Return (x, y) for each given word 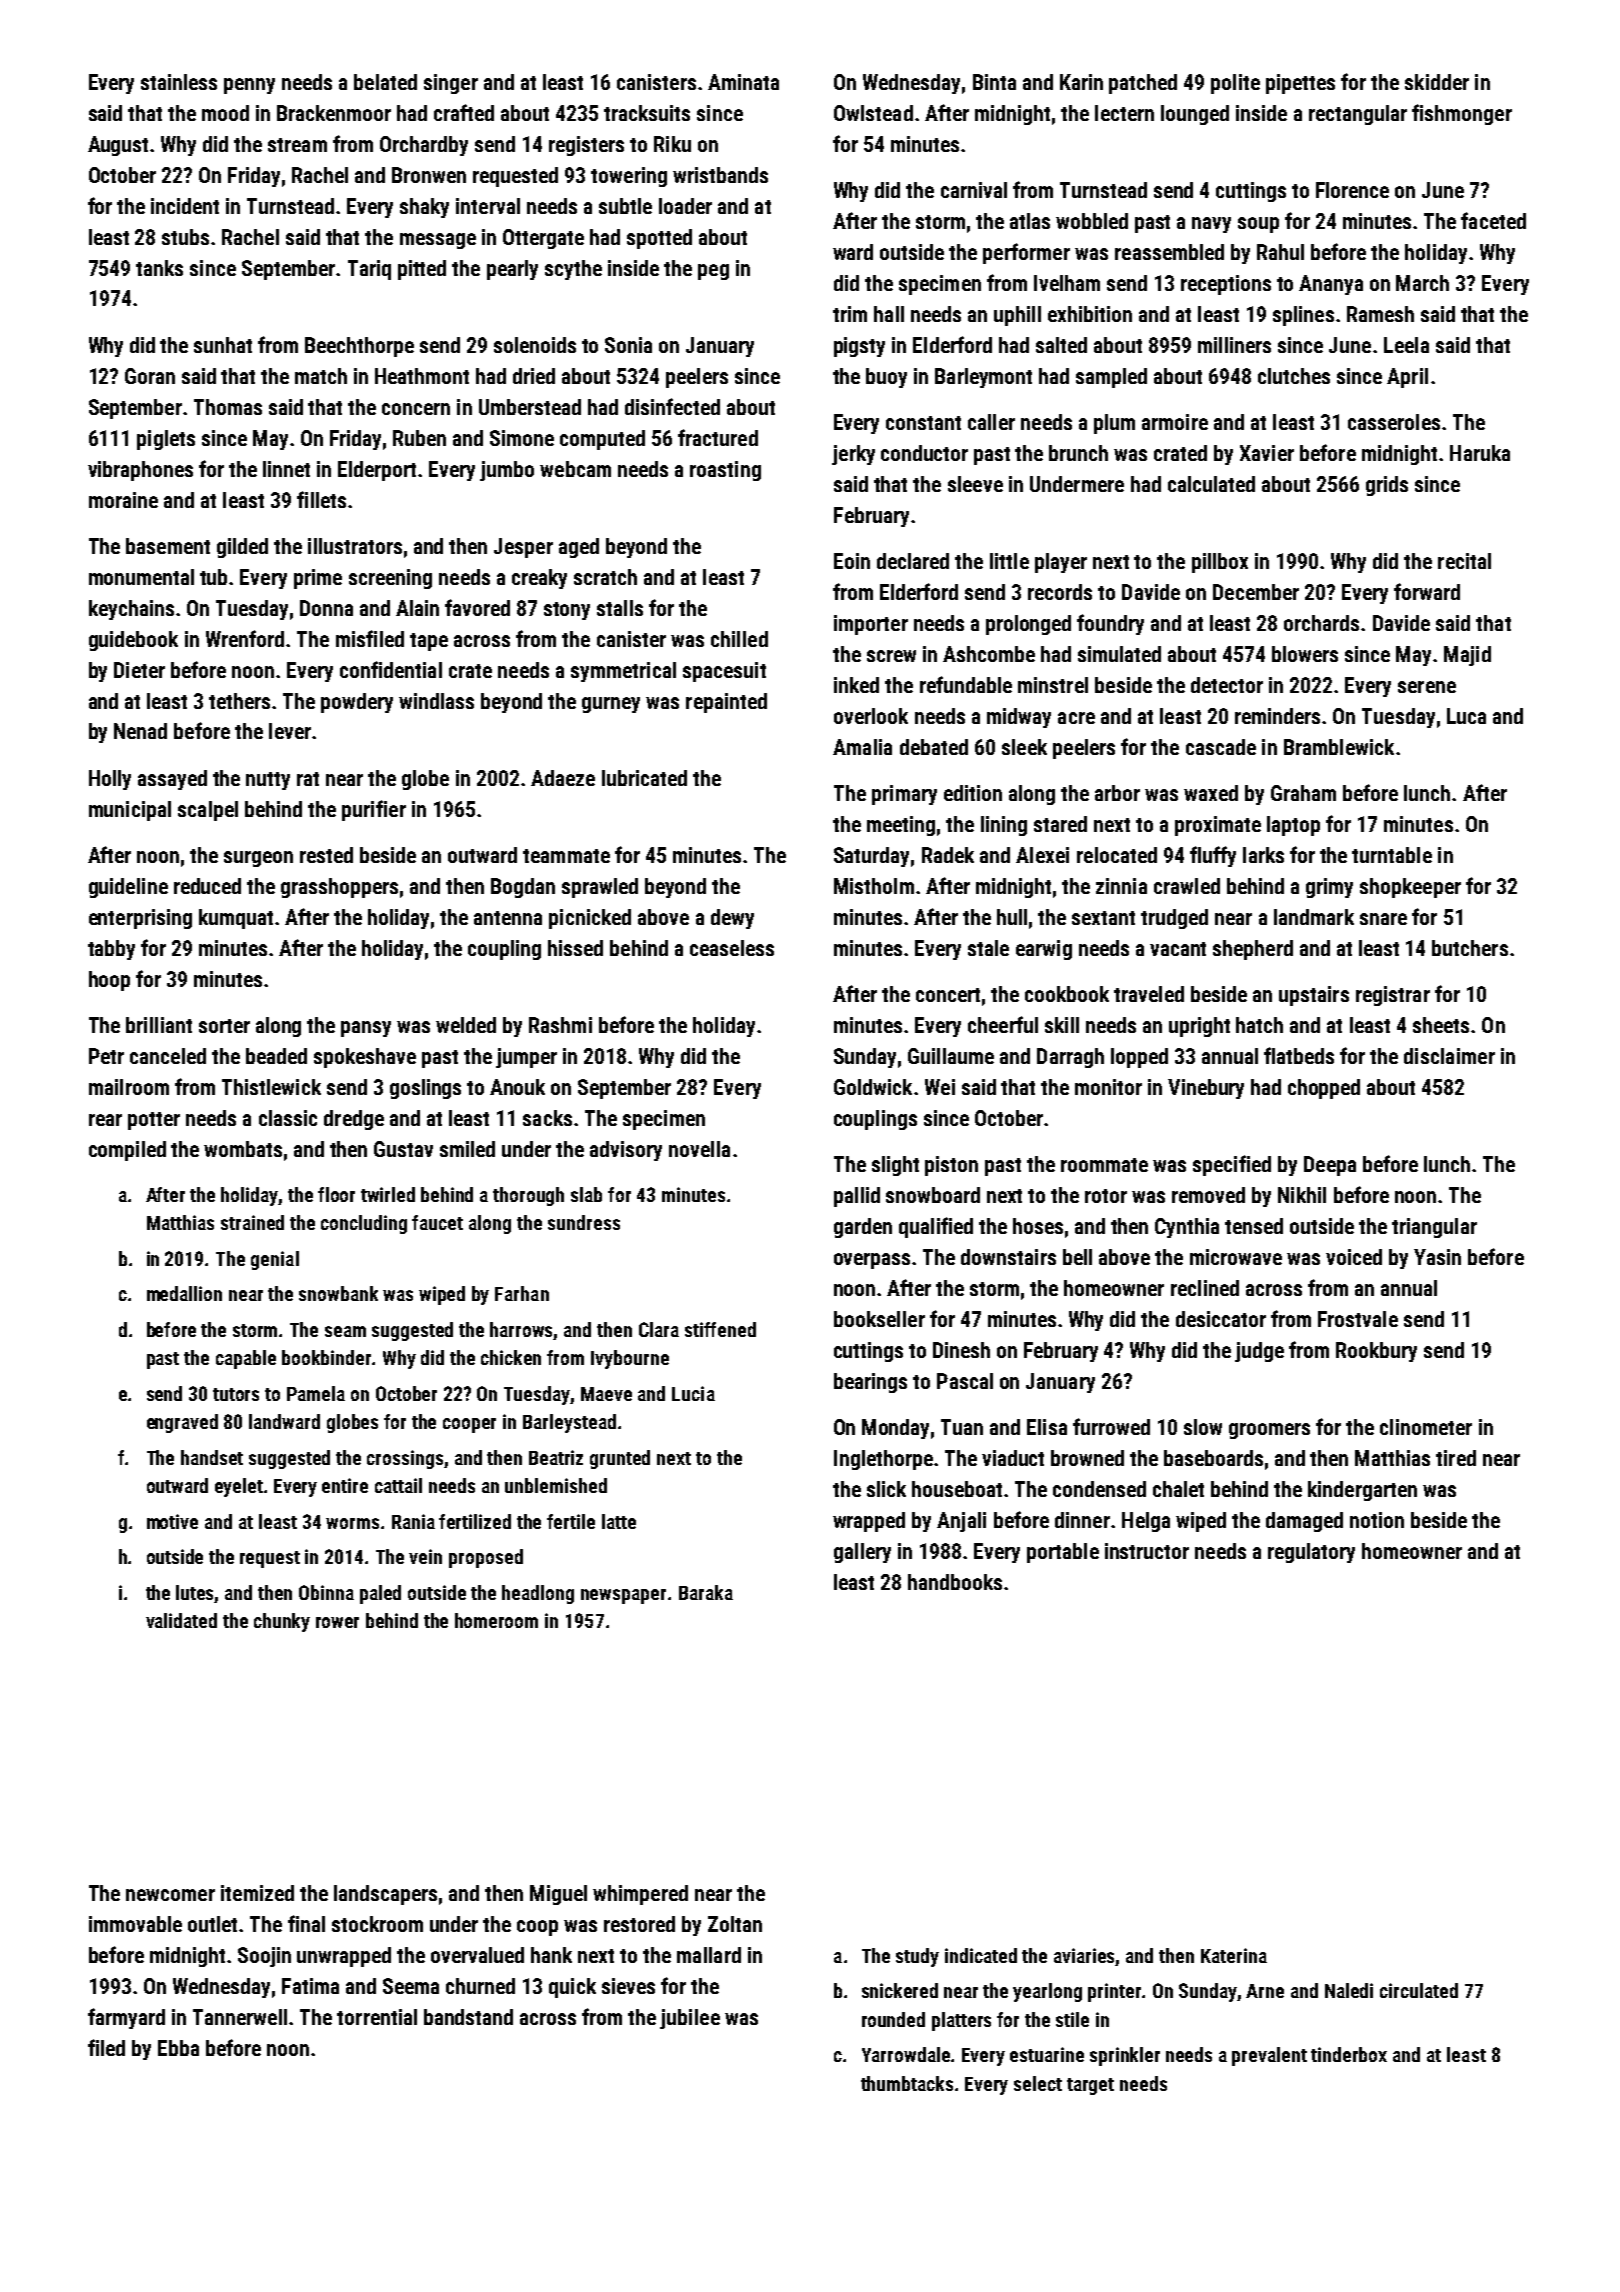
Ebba (178, 2048)
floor (336, 1194)
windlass (436, 701)
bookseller (879, 1319)
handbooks (955, 1582)
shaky (424, 208)
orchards (1321, 623)
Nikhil (1302, 1195)
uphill (1017, 316)
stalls (620, 608)
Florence (1352, 190)
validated (181, 1620)
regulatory (1311, 1553)
